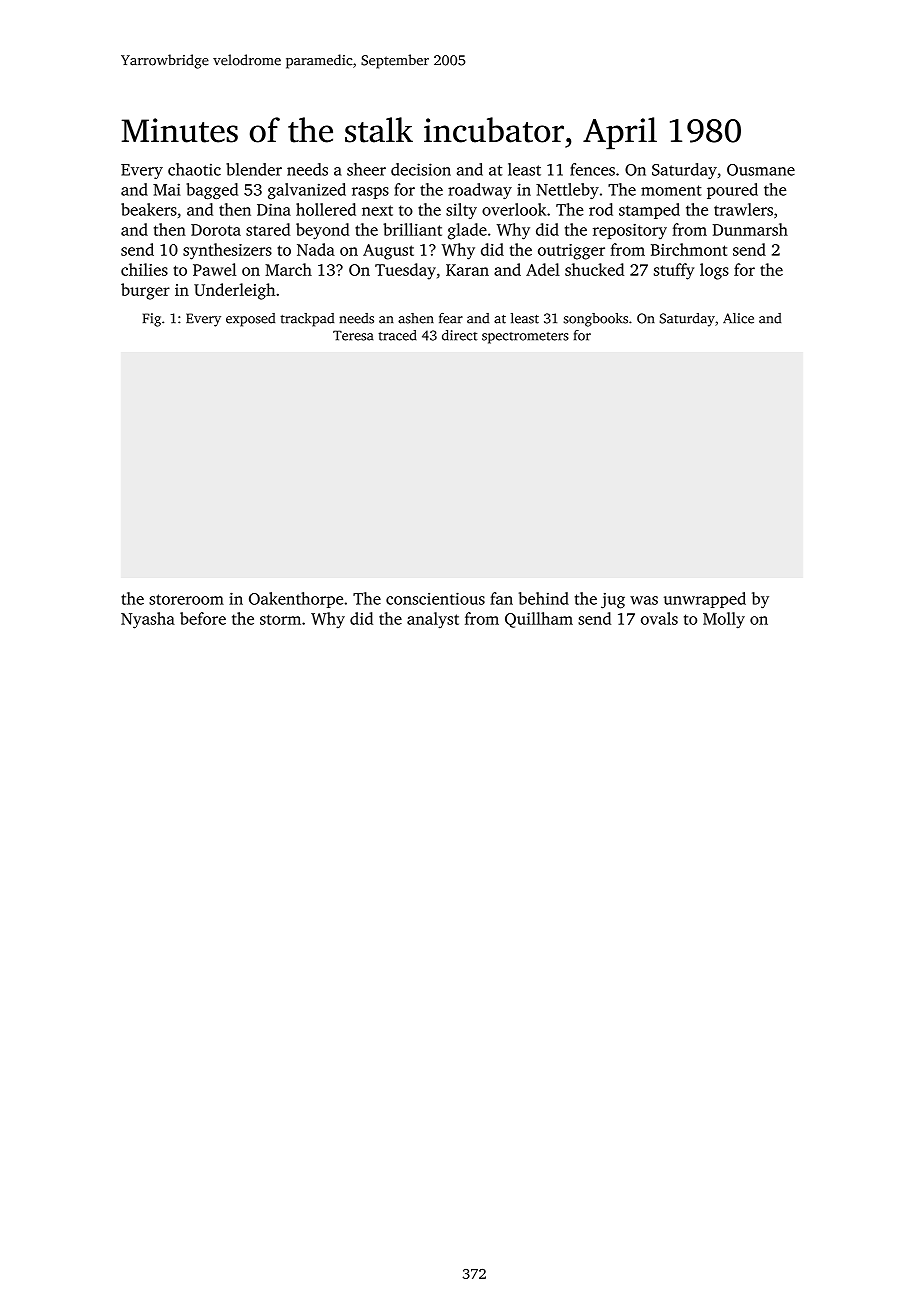 The width and height of the screenshot is (924, 1308). Describe the element at coordinates (738, 318) in the screenshot. I see `Alice` at that location.
